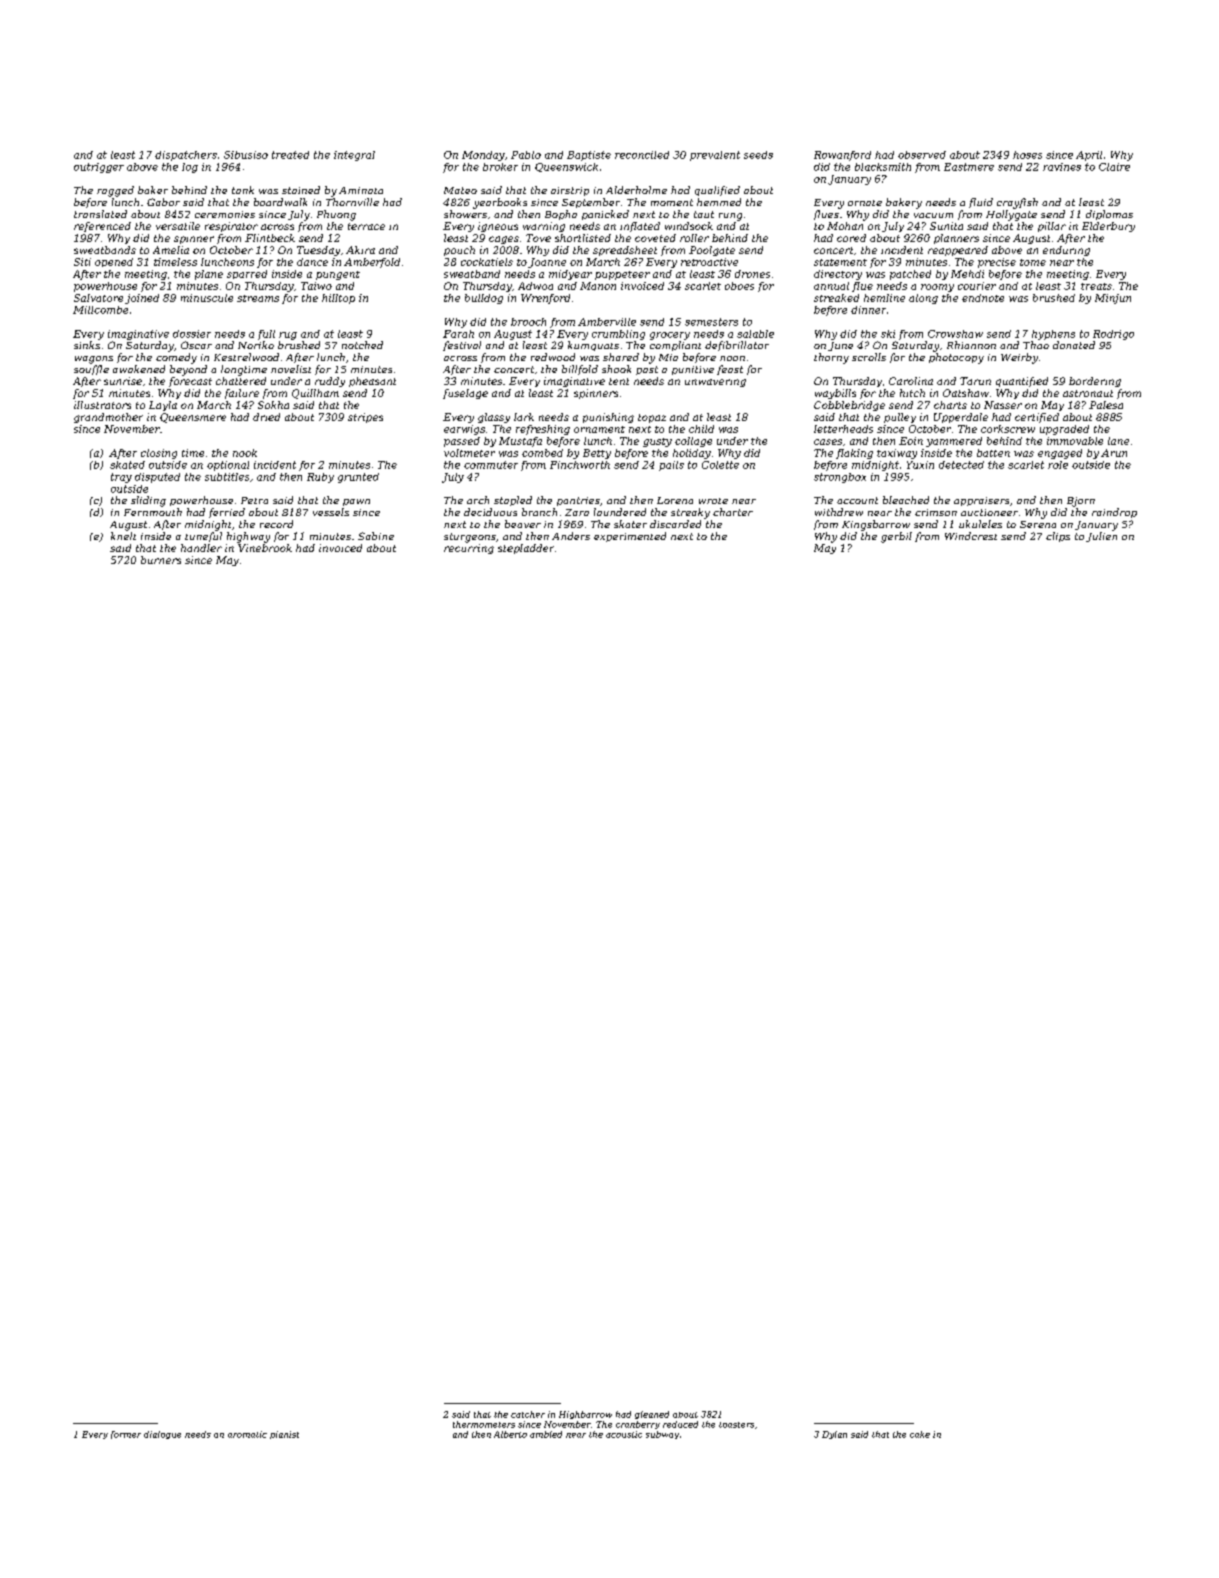  I want to click on flaking, so click(854, 454).
